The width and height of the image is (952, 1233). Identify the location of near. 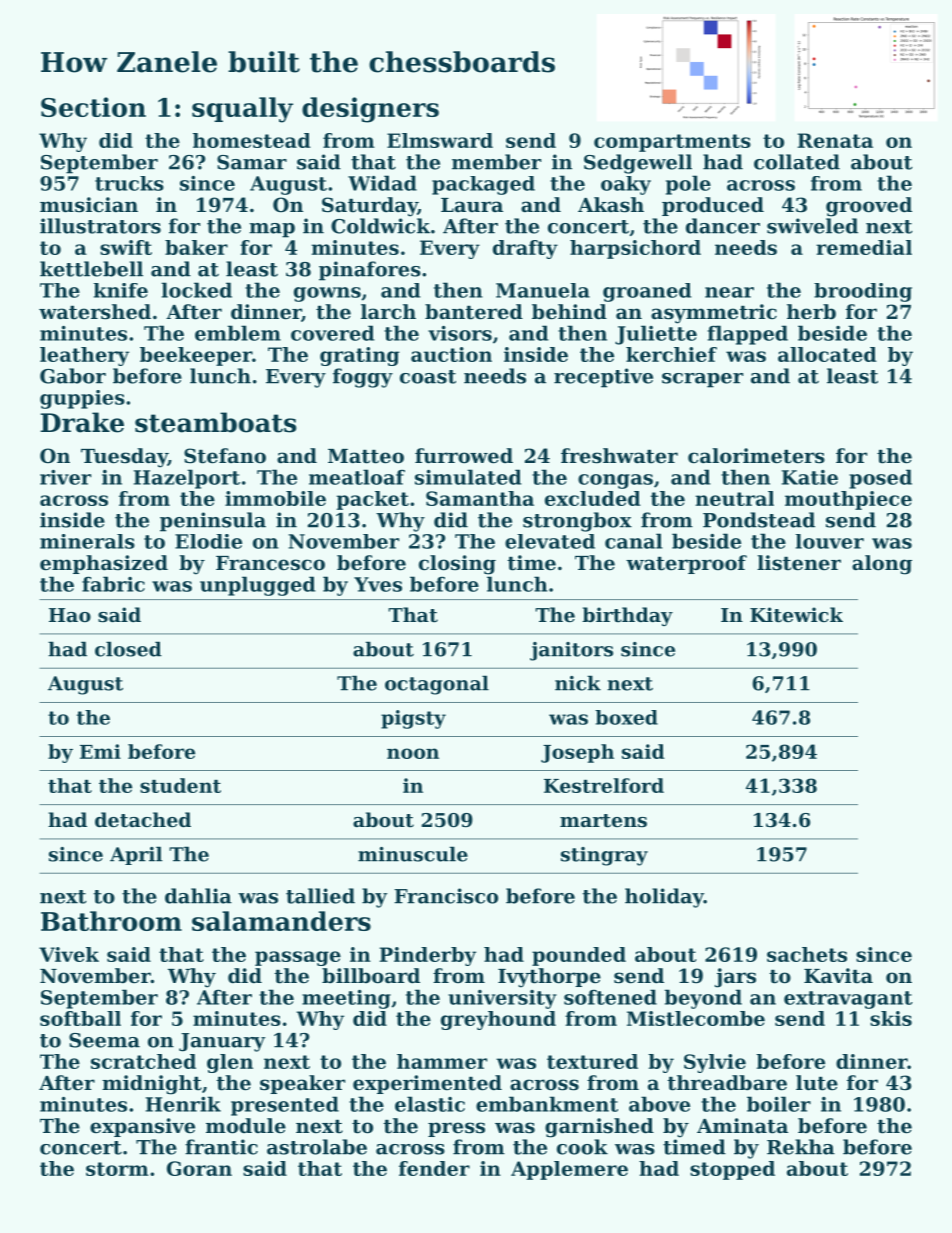
(729, 292).
